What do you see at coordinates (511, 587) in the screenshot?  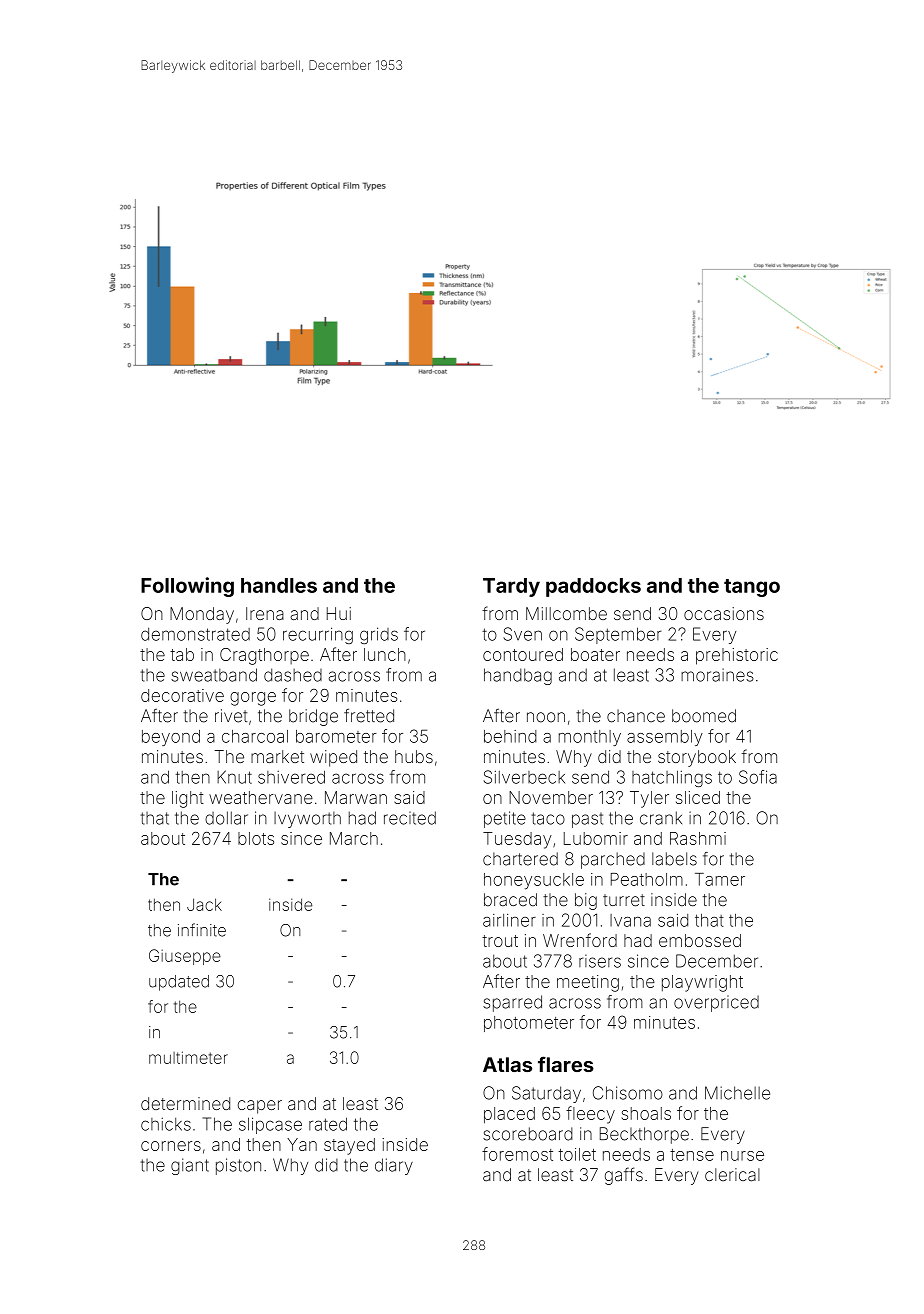 I see `Tardy` at bounding box center [511, 587].
